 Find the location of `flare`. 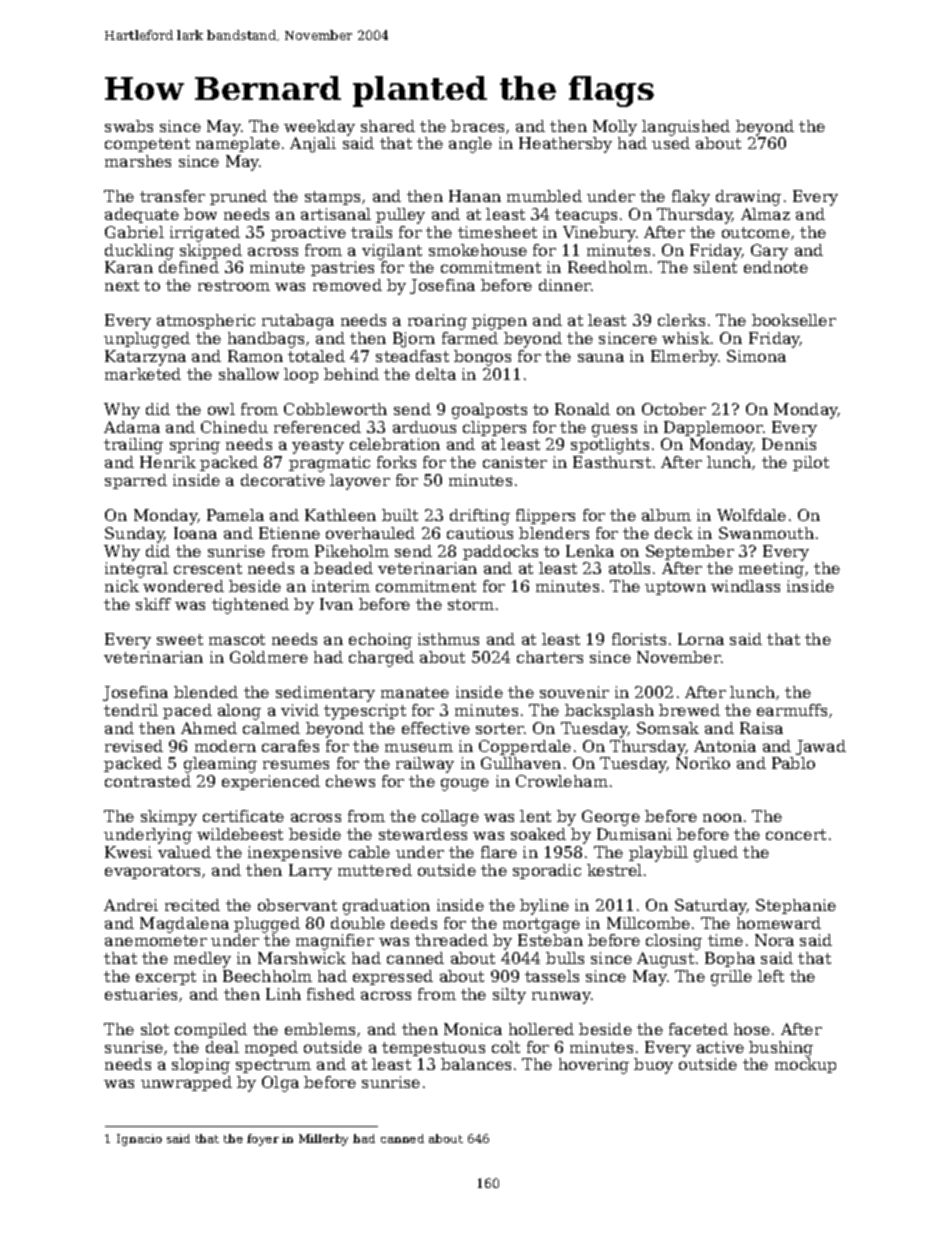

flare is located at coordinates (499, 852).
